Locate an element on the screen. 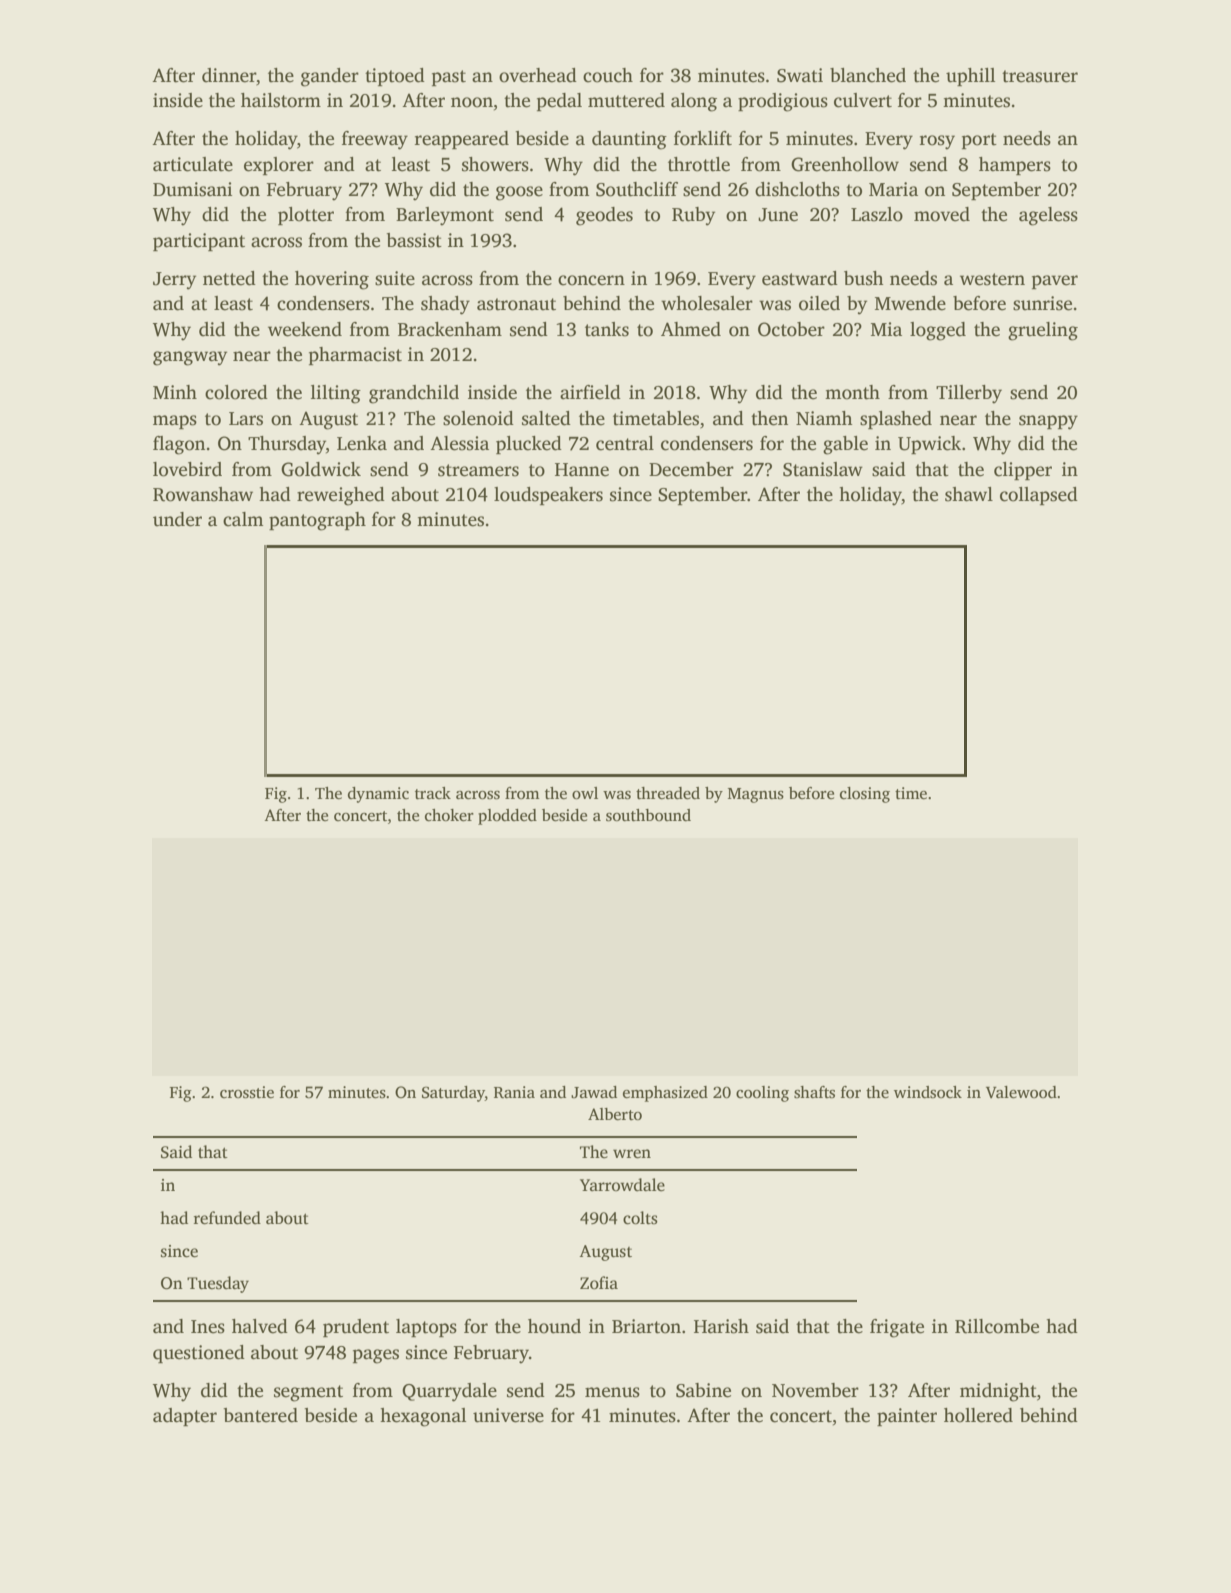 The image size is (1231, 1593). loudspeakers is located at coordinates (548, 496).
